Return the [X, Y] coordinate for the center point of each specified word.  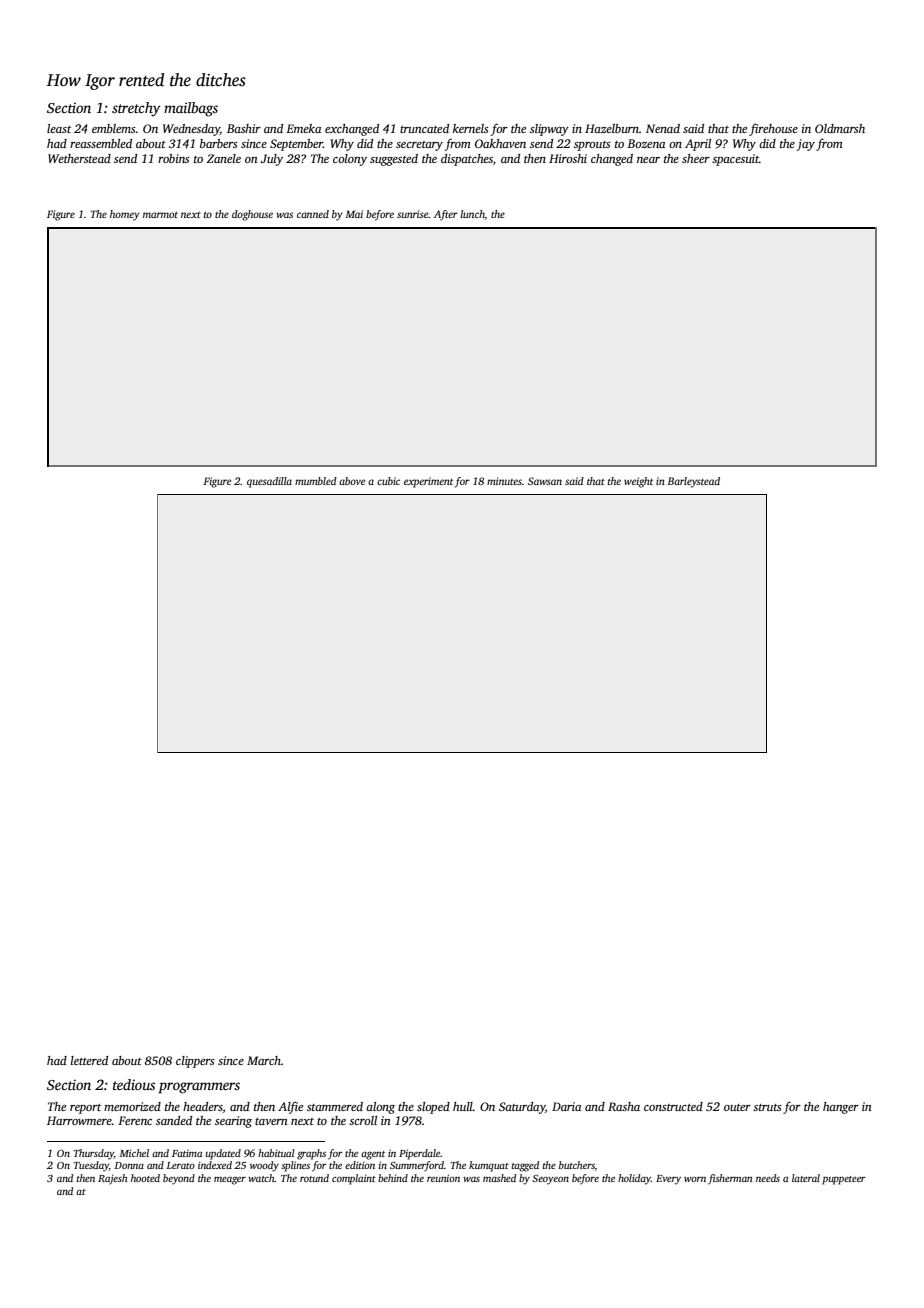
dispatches [467, 160]
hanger [841, 1108]
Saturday [522, 1108]
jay [806, 145]
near [648, 160]
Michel [134, 1153]
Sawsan [545, 481]
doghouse [252, 215]
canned [313, 214]
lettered [89, 1060]
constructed [673, 1106]
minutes [504, 481]
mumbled [316, 481]
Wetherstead [79, 158]
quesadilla [269, 482]
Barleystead [693, 482]
